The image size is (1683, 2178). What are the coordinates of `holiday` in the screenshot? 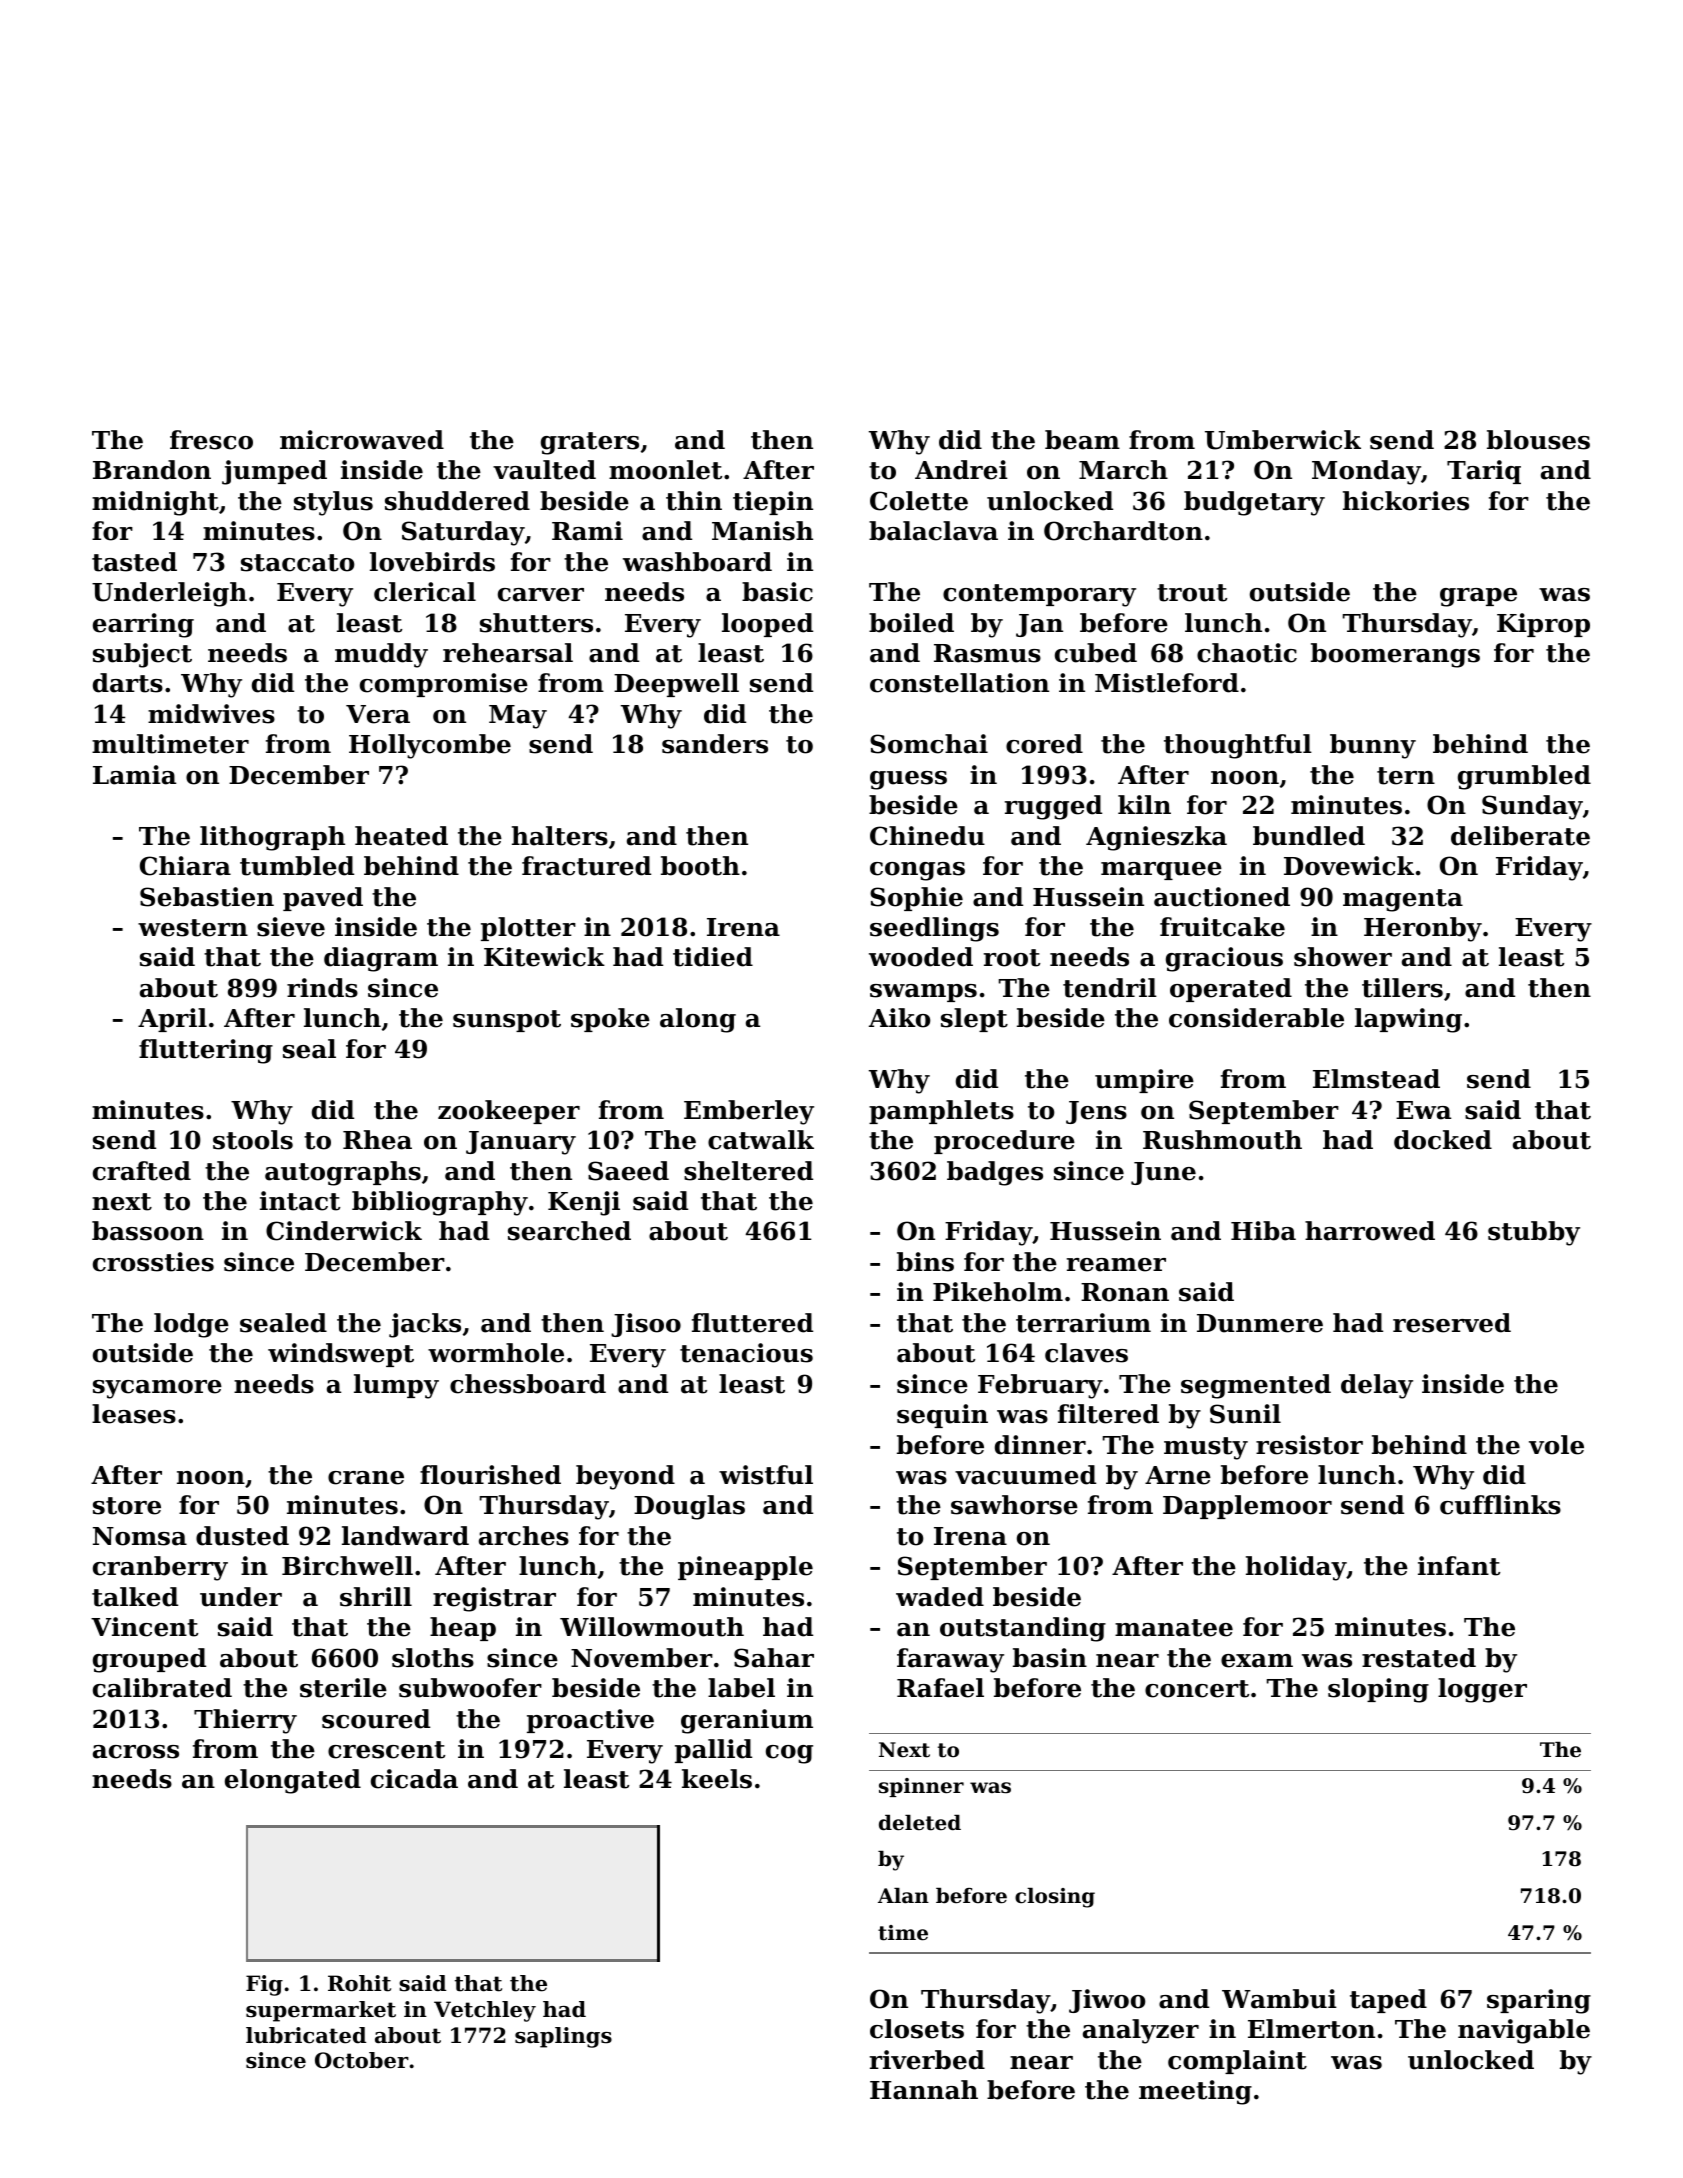 It's located at (1296, 1568).
